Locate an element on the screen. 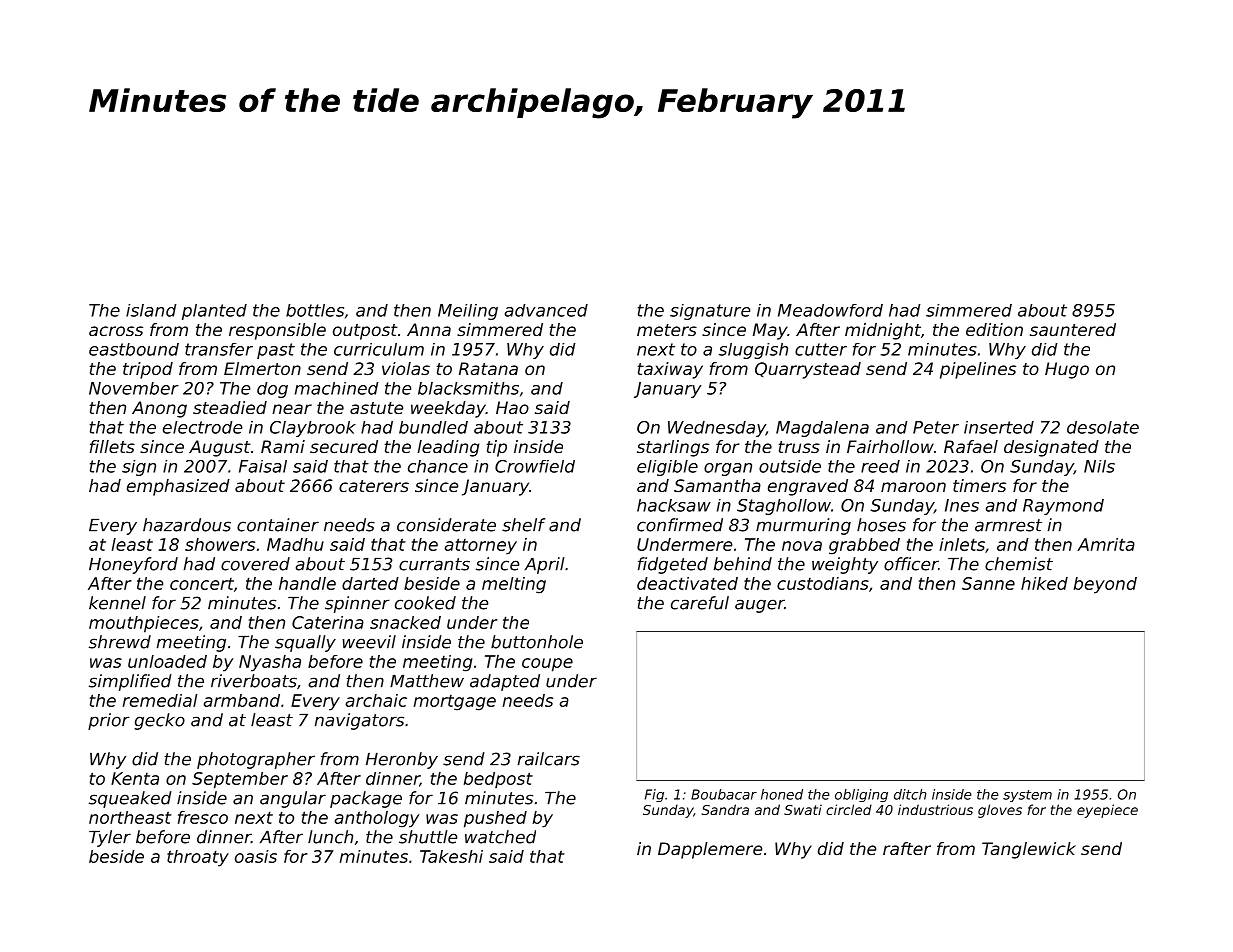  custodians is located at coordinates (823, 583).
